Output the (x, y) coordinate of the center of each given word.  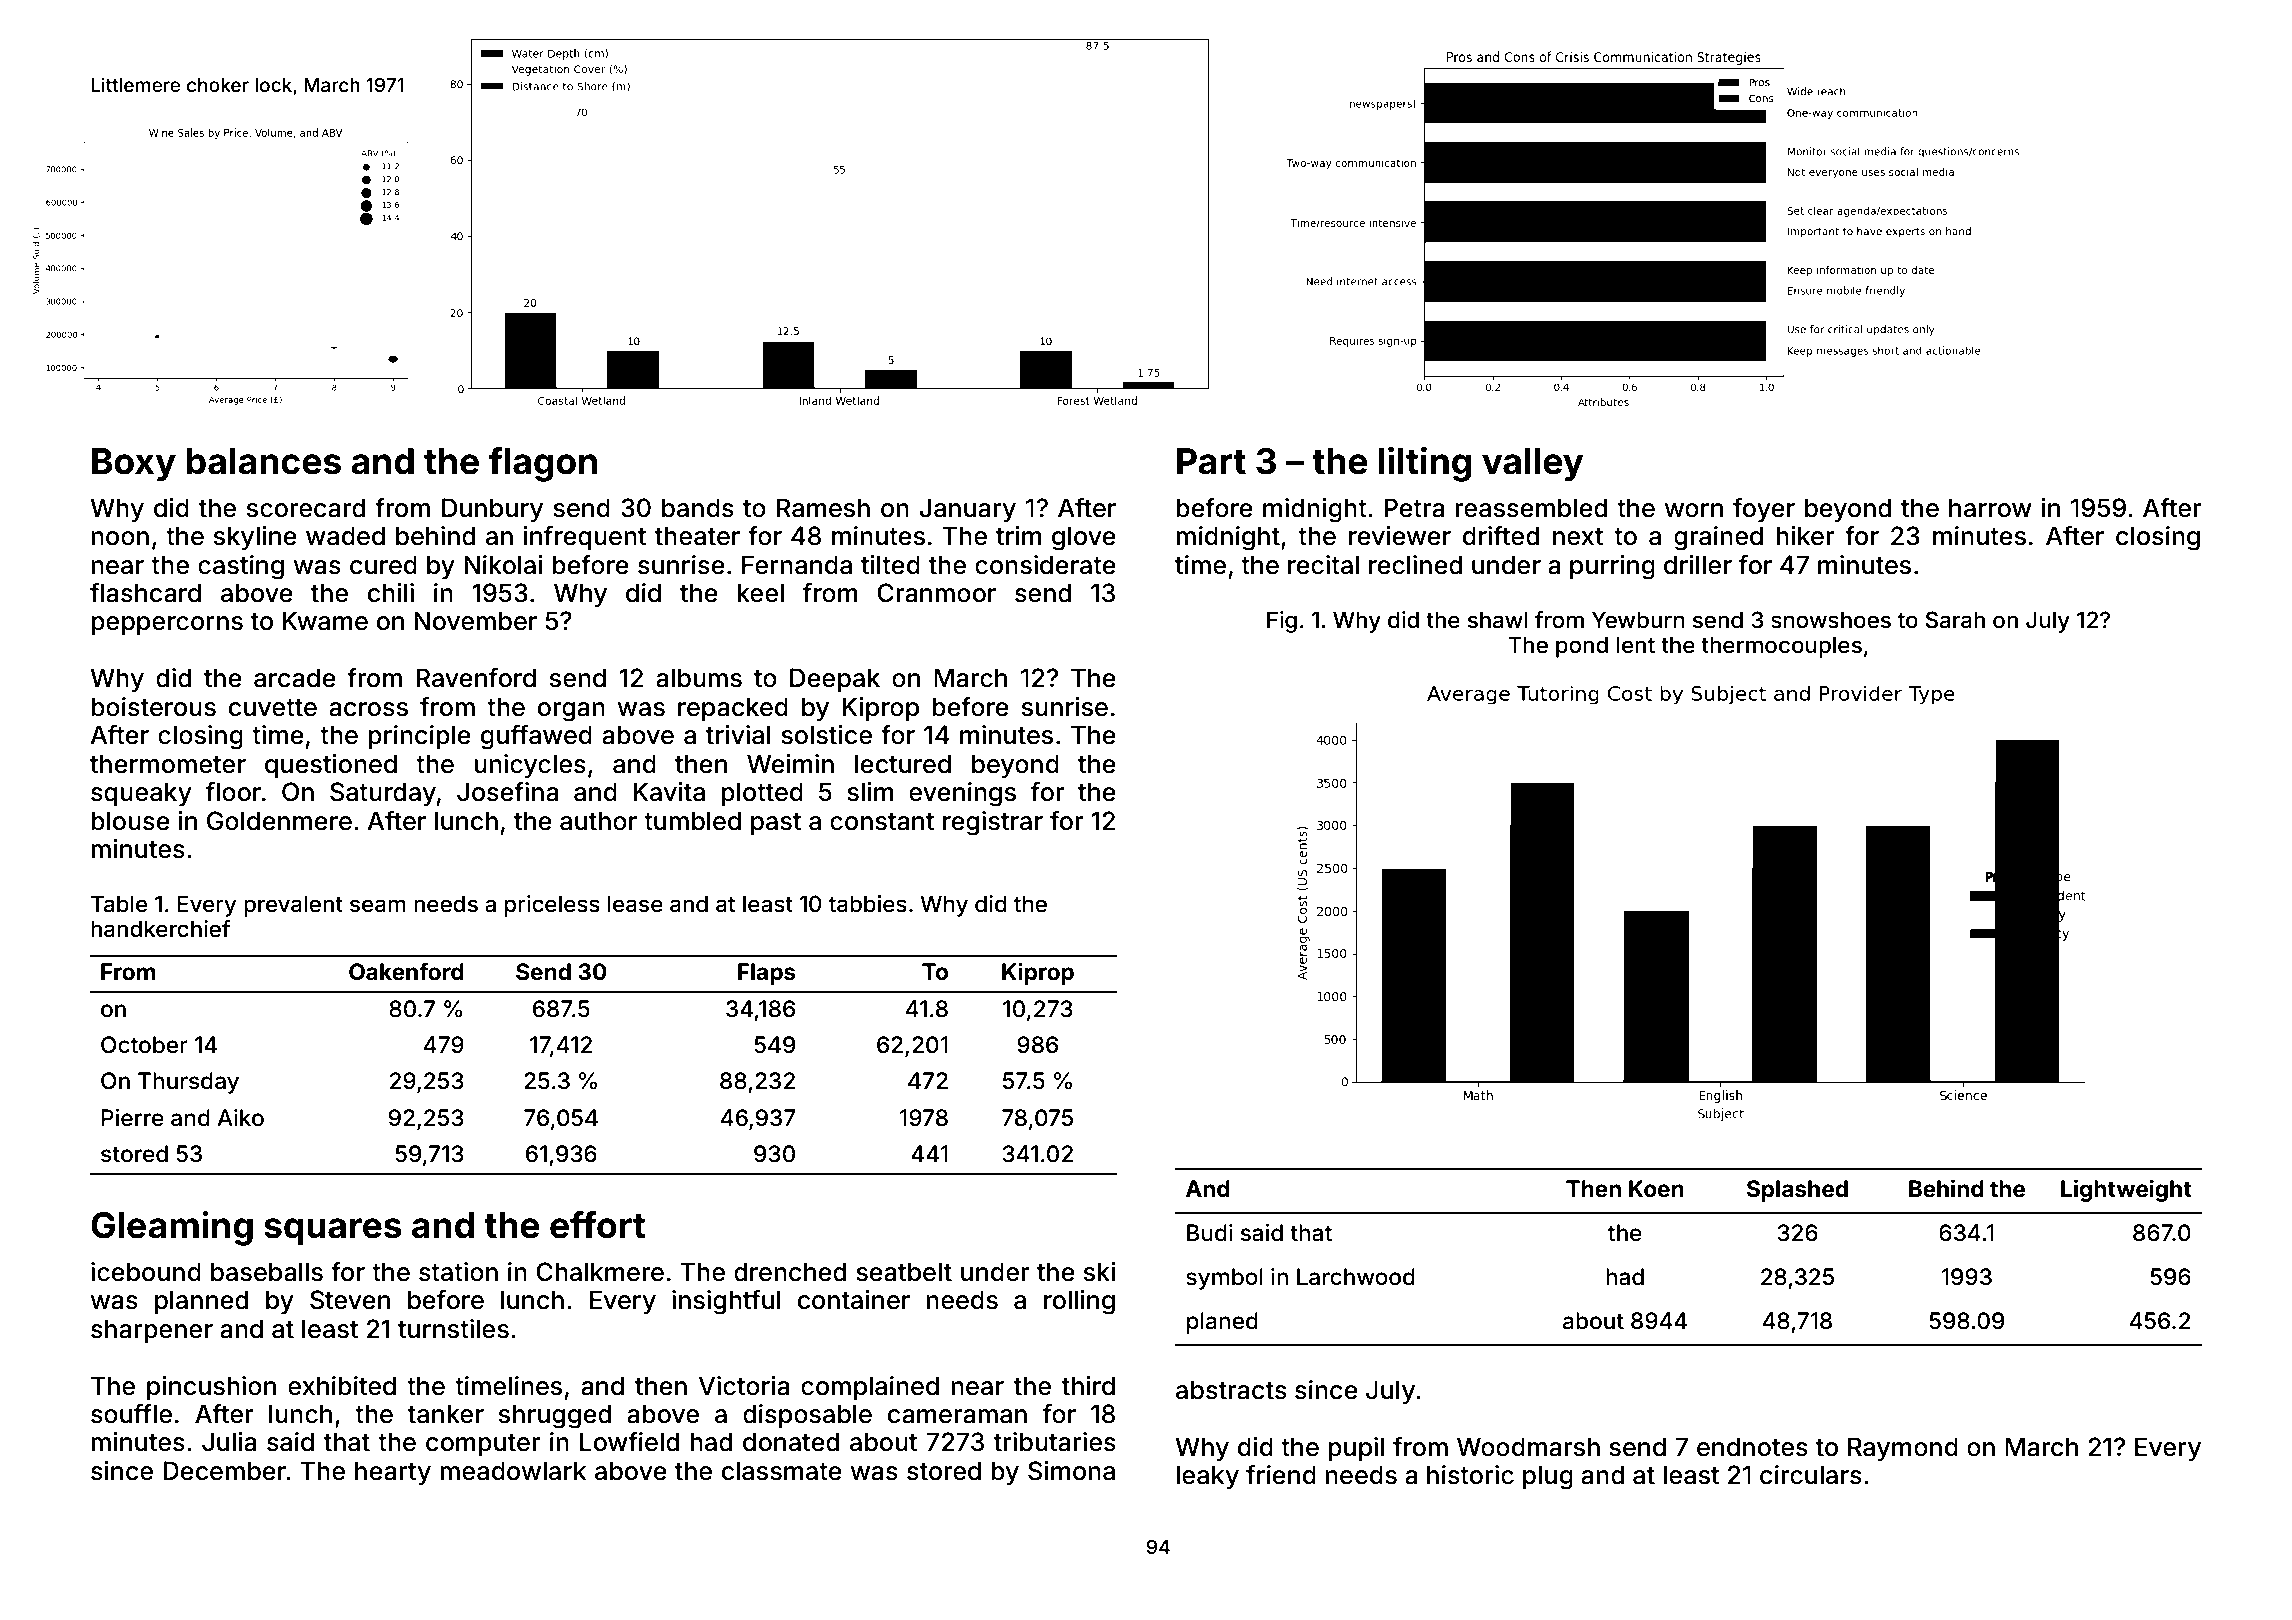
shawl (1498, 620)
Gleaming (172, 1228)
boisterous (153, 707)
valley (1533, 465)
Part (1211, 461)
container (854, 1300)
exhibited (342, 1386)
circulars (1811, 1475)
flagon (543, 464)
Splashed (1797, 1191)
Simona (1071, 1471)
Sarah (1955, 620)
